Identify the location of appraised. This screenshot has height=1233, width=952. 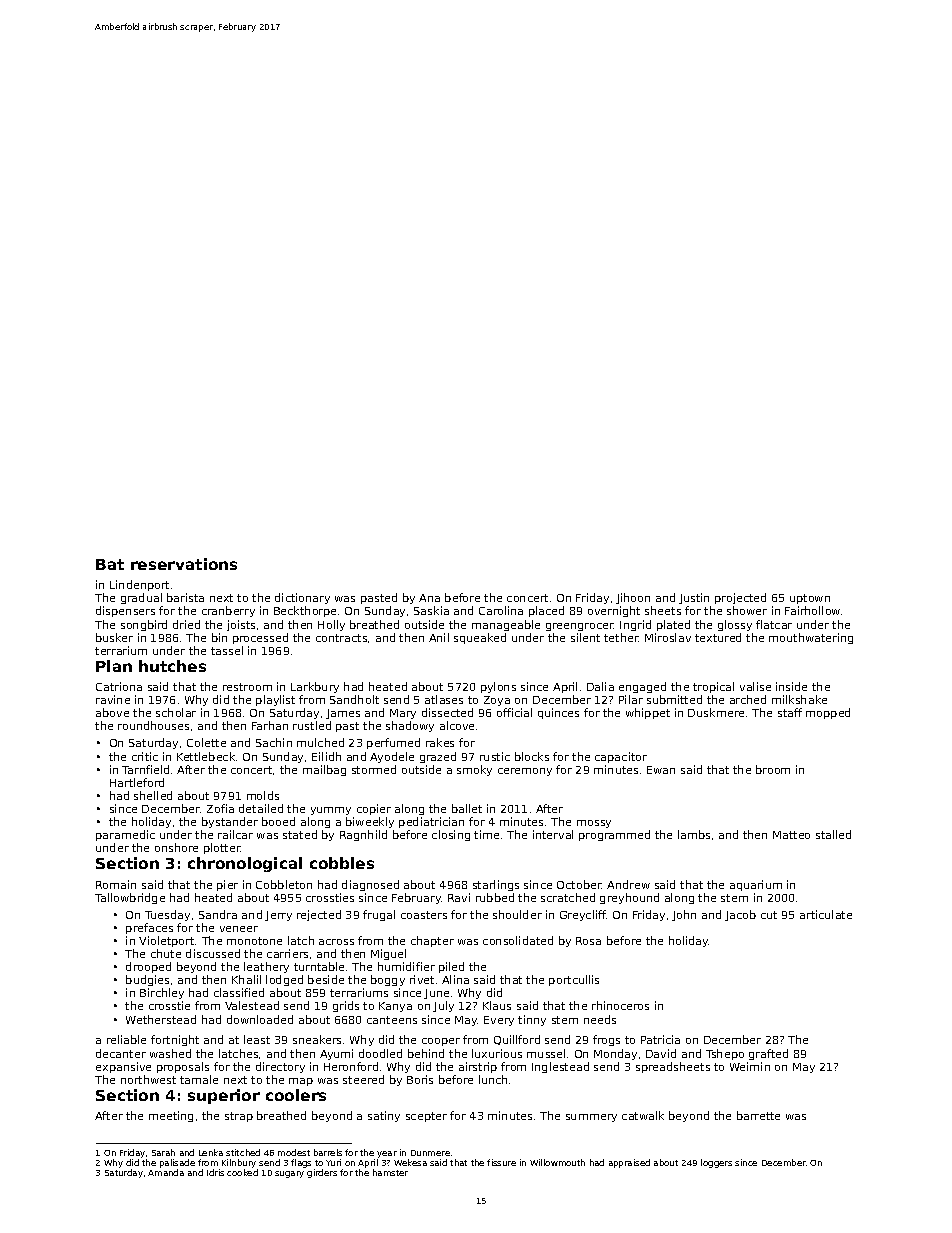
(629, 1163).
